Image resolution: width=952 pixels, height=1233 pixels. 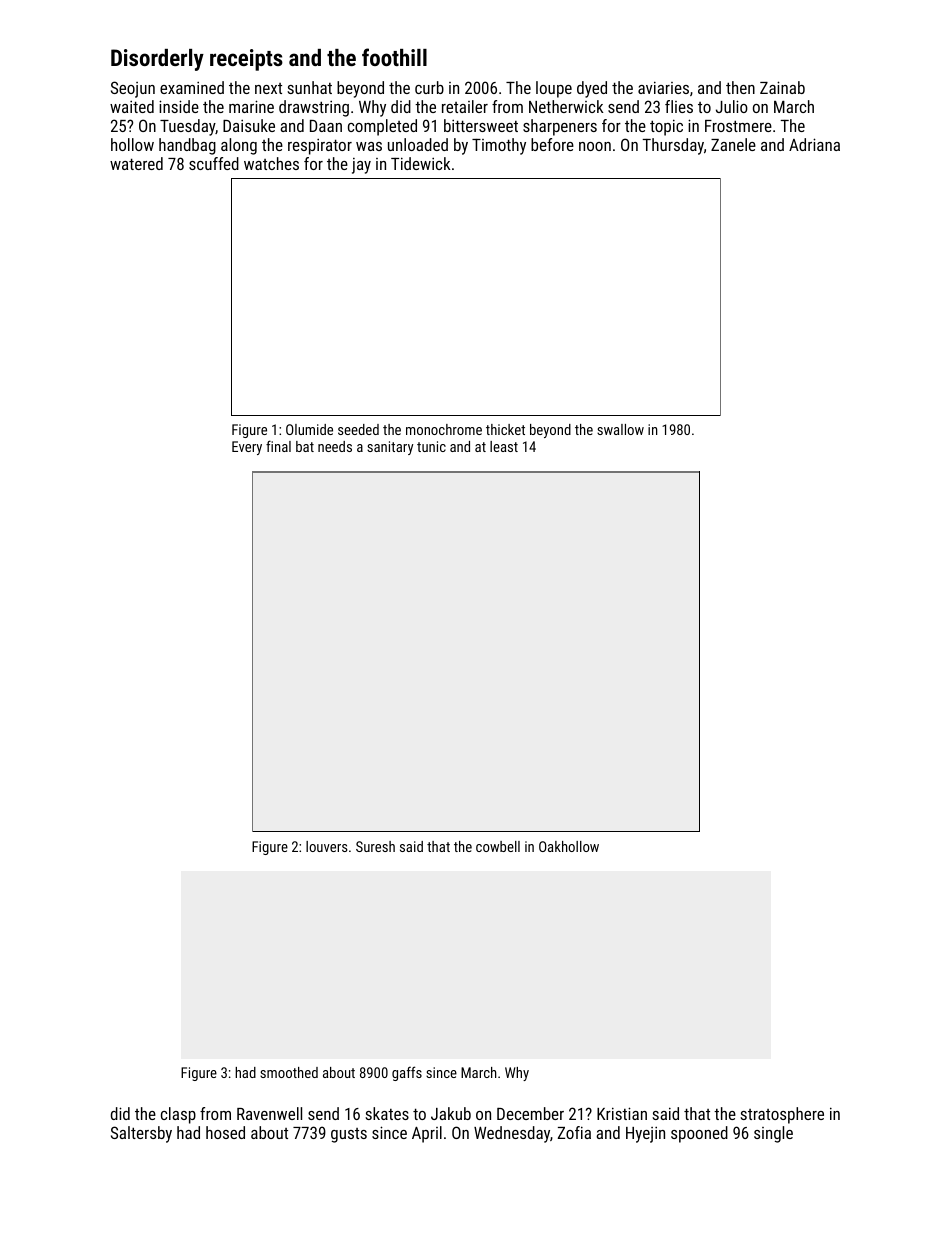 What do you see at coordinates (620, 429) in the screenshot?
I see `swallow` at bounding box center [620, 429].
